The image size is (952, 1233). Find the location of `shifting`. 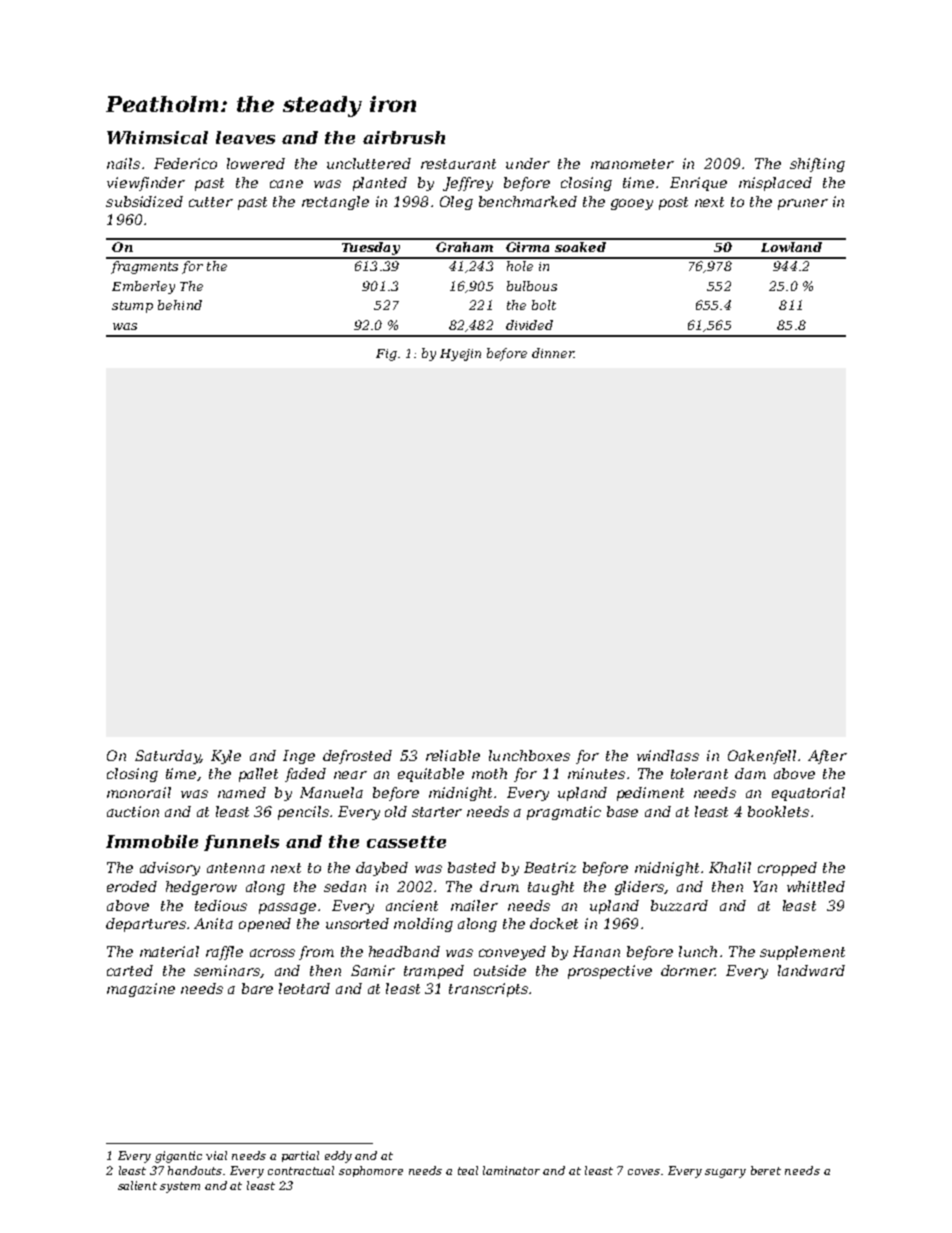

shifting is located at coordinates (817, 165).
